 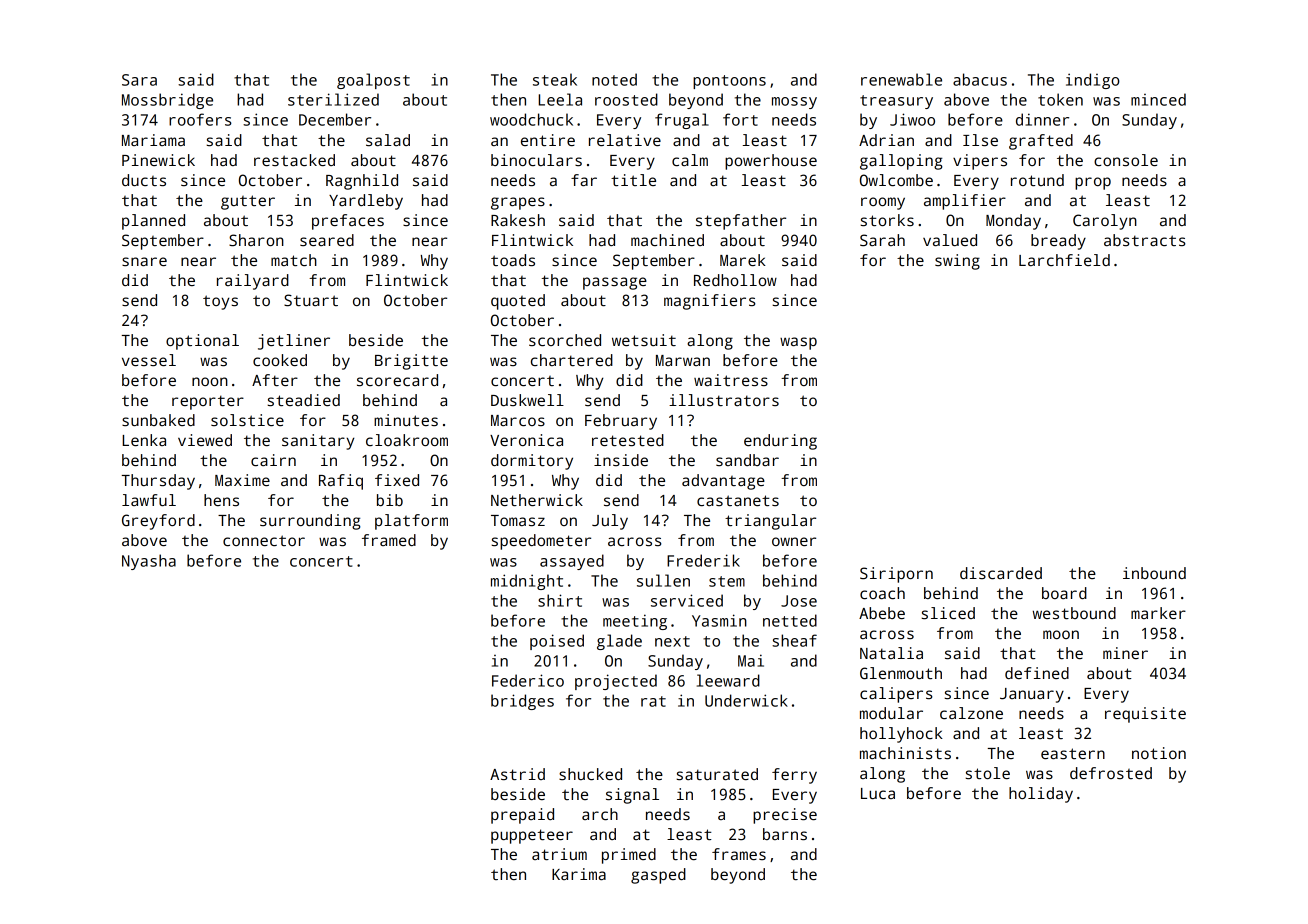 What do you see at coordinates (1145, 240) in the screenshot?
I see `abstracts` at bounding box center [1145, 240].
